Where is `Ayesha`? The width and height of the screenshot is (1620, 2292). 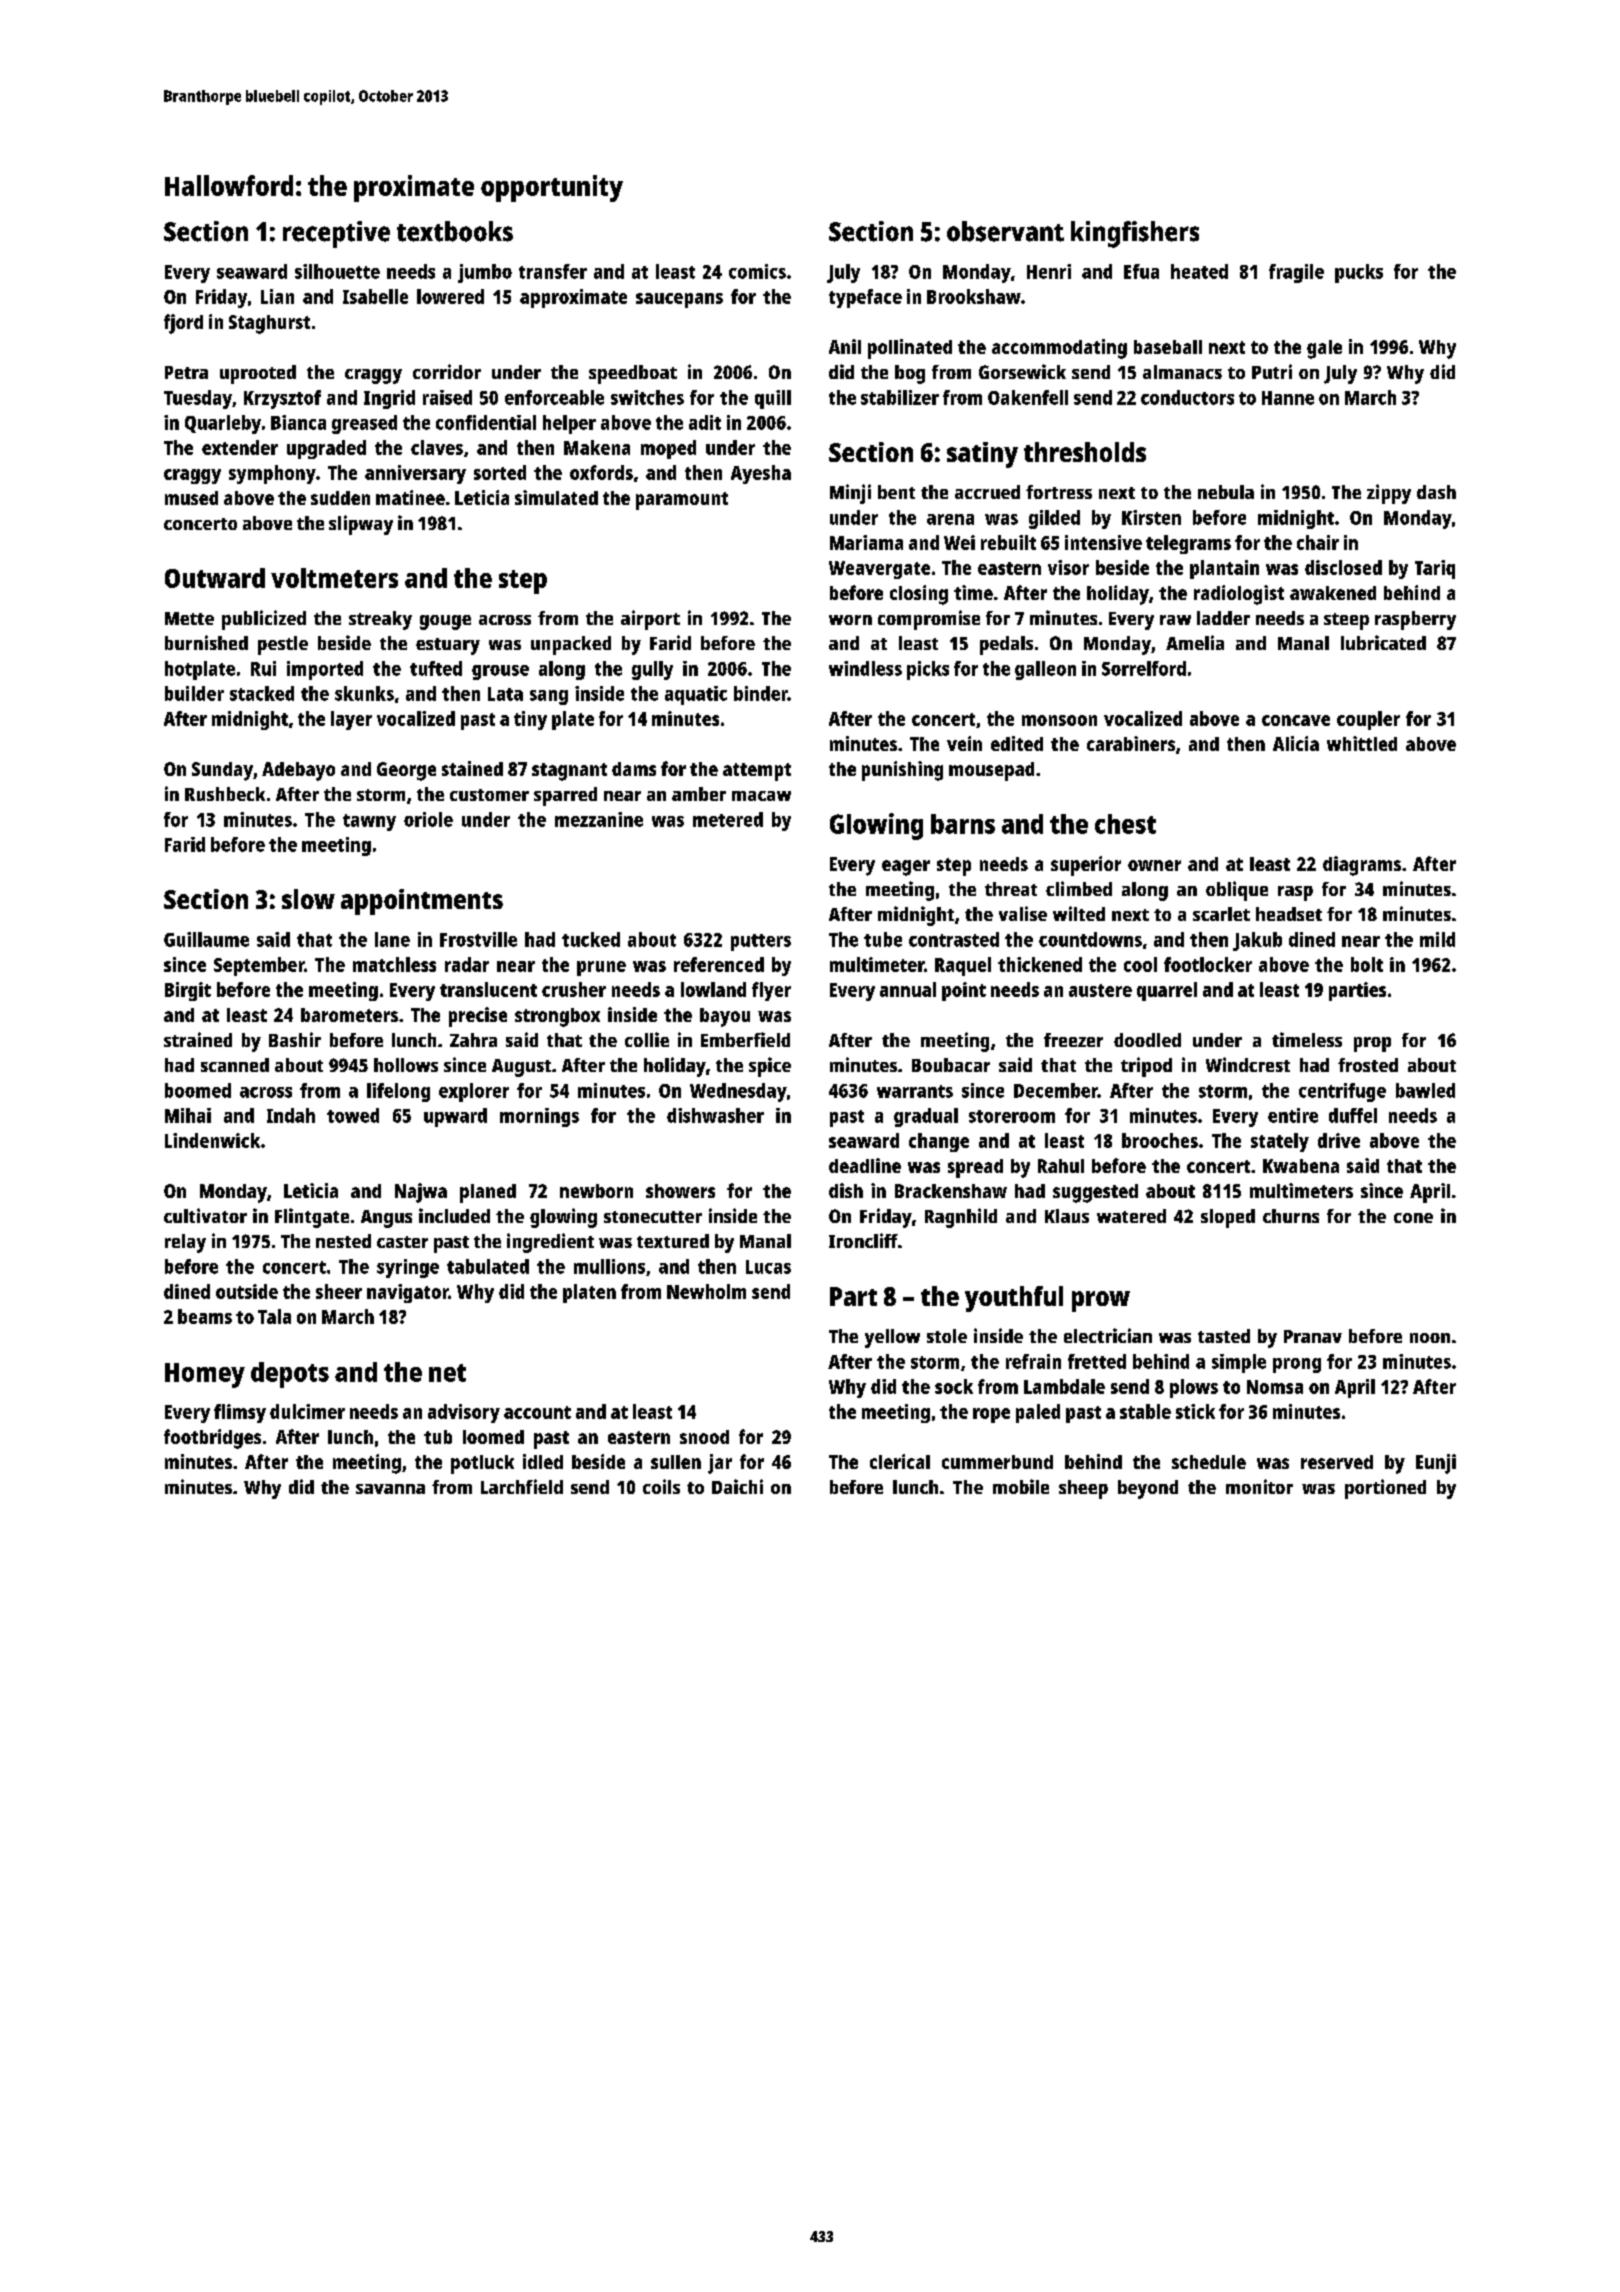 Ayesha is located at coordinates (761, 474).
